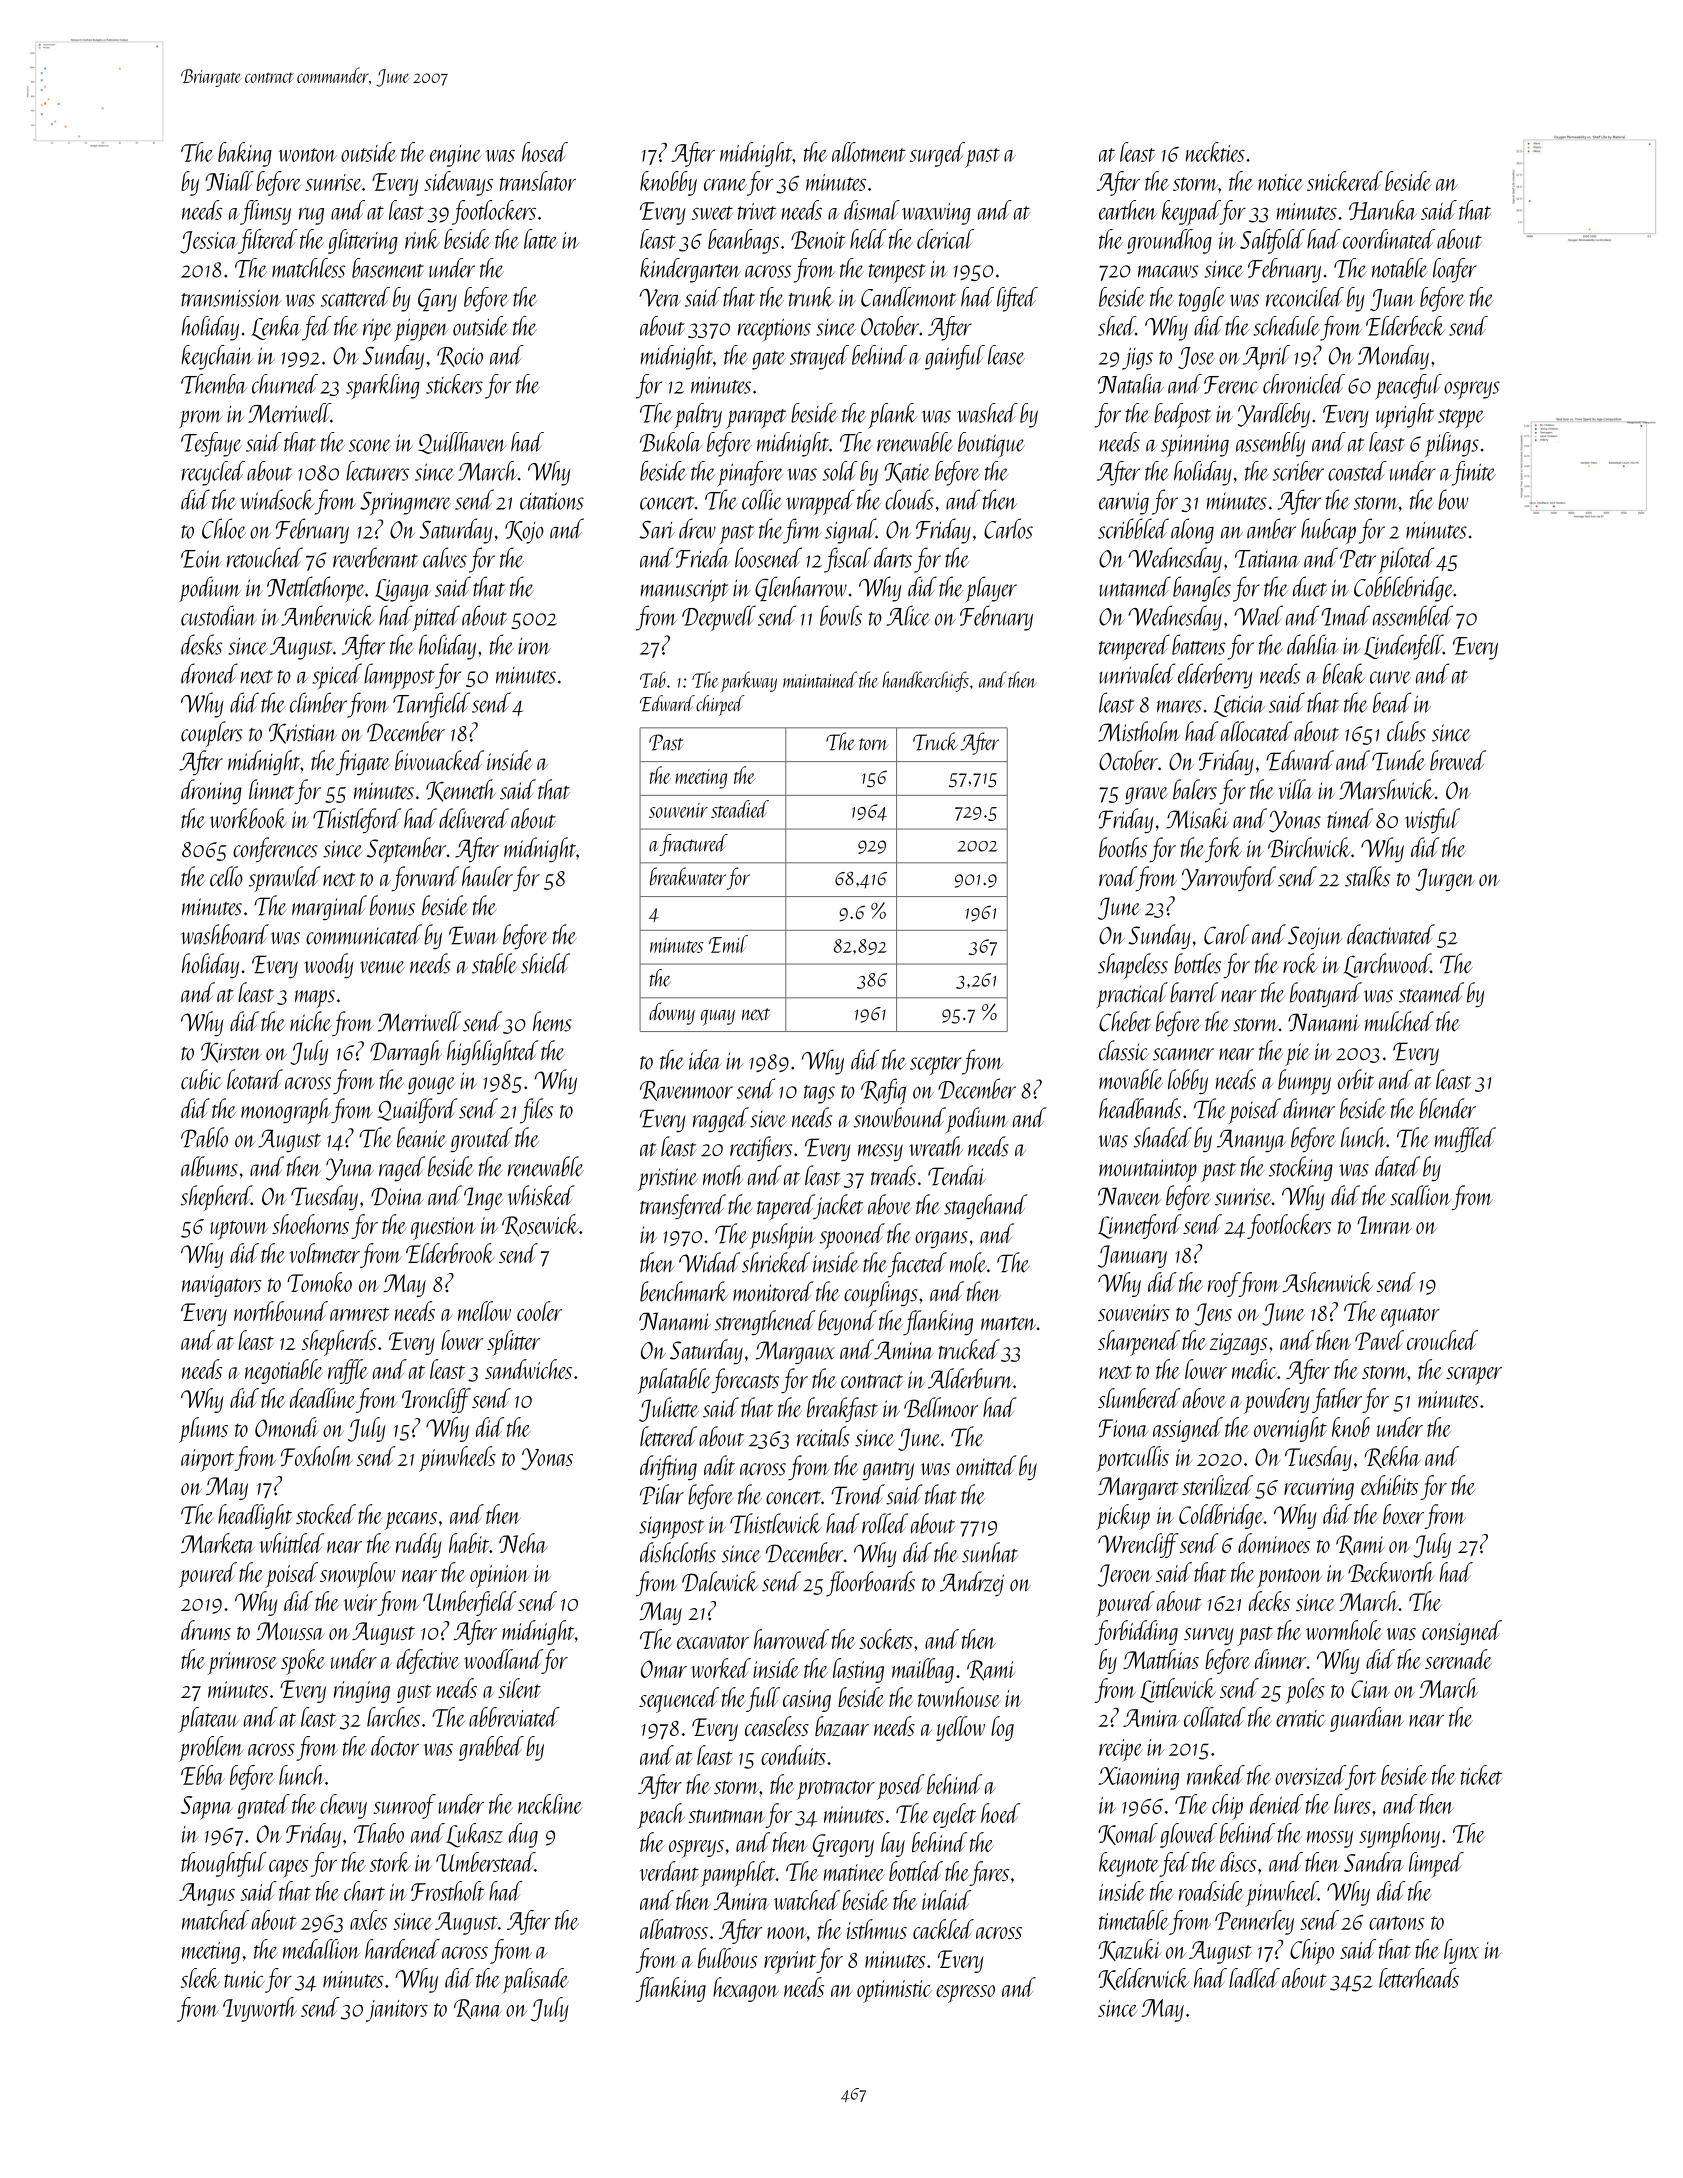 Image resolution: width=1683 pixels, height=2178 pixels. I want to click on allotment, so click(869, 152).
